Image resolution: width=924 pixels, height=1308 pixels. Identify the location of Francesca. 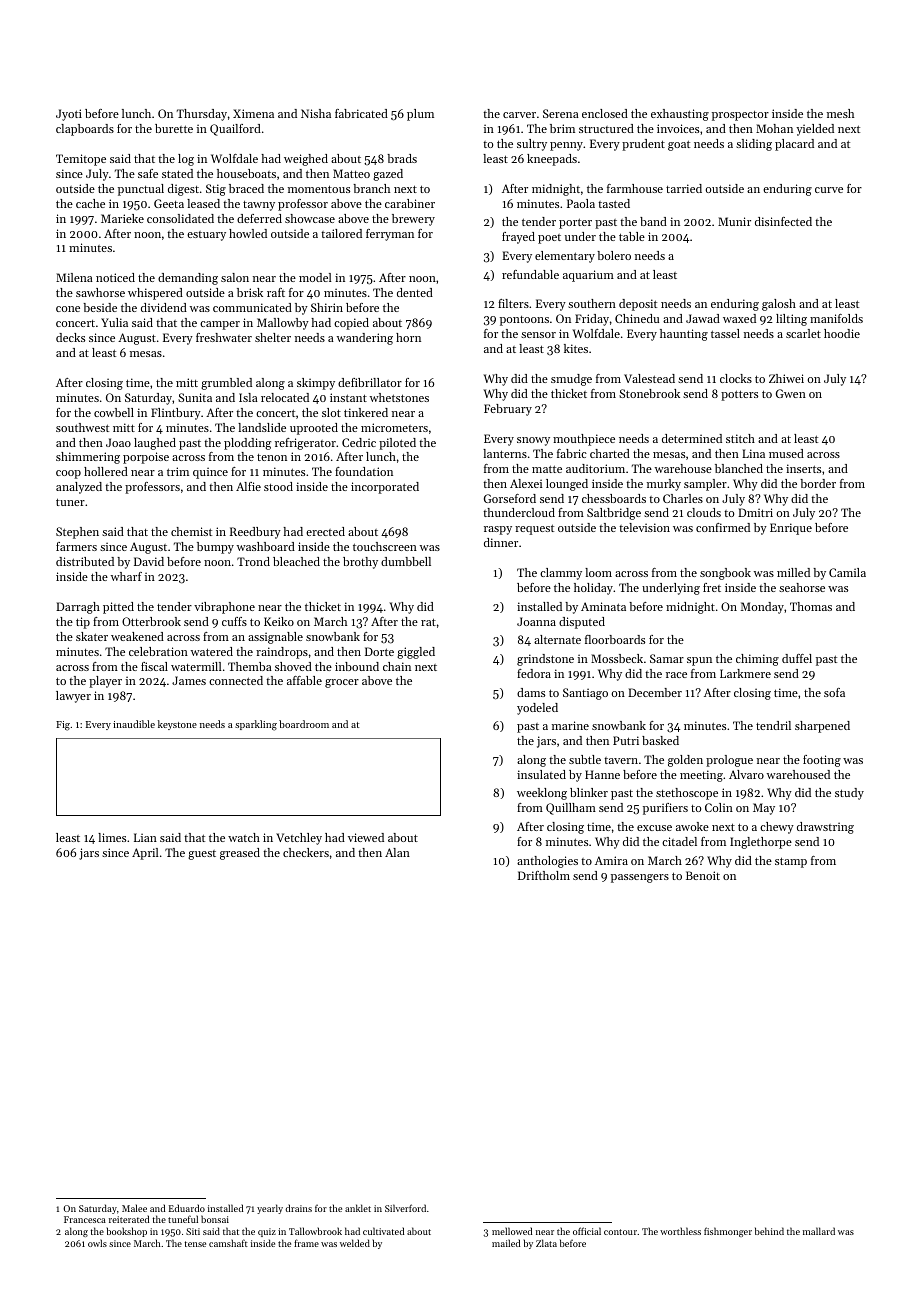
(85, 1219).
